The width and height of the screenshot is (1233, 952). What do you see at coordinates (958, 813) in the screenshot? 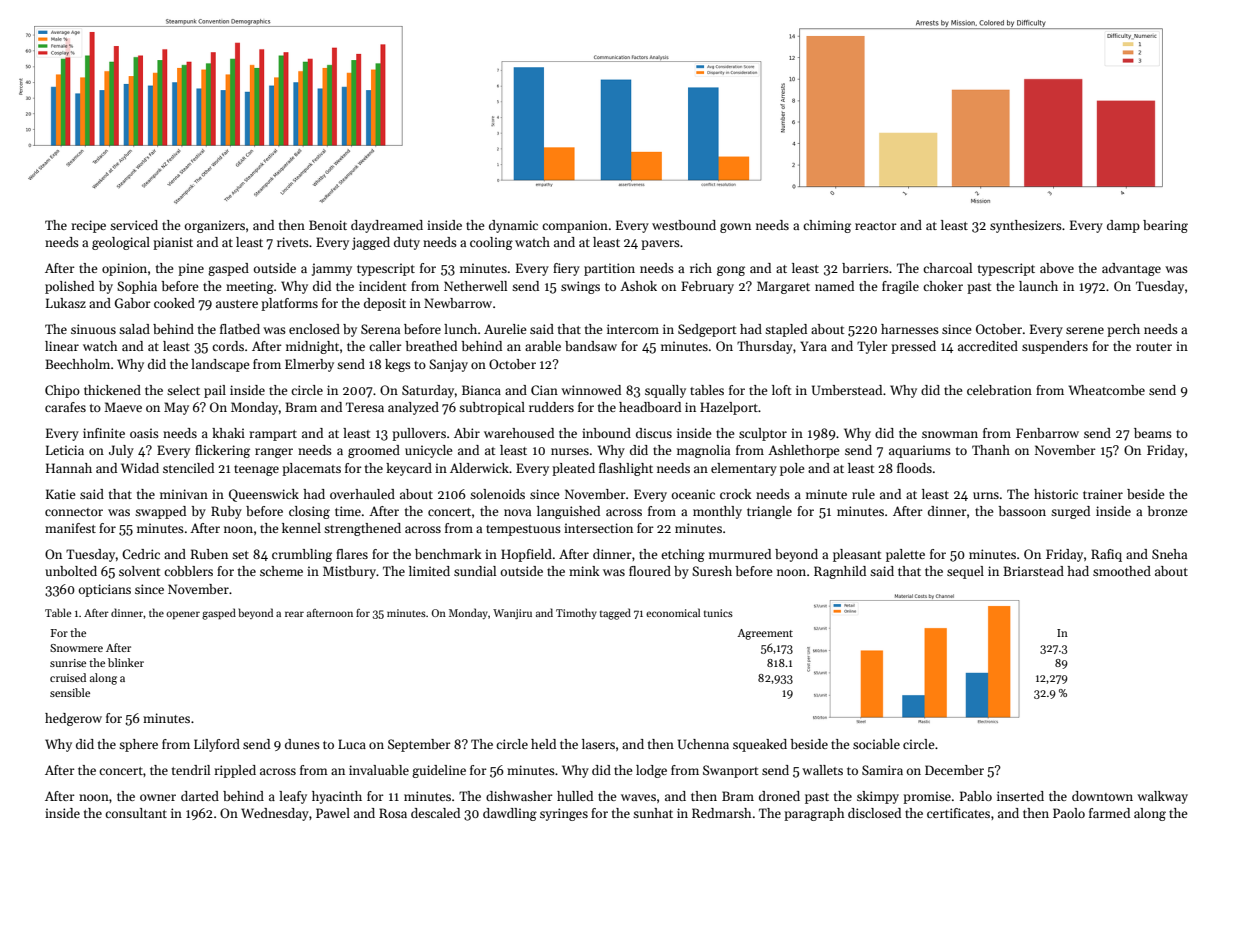
I see `certificates` at bounding box center [958, 813].
